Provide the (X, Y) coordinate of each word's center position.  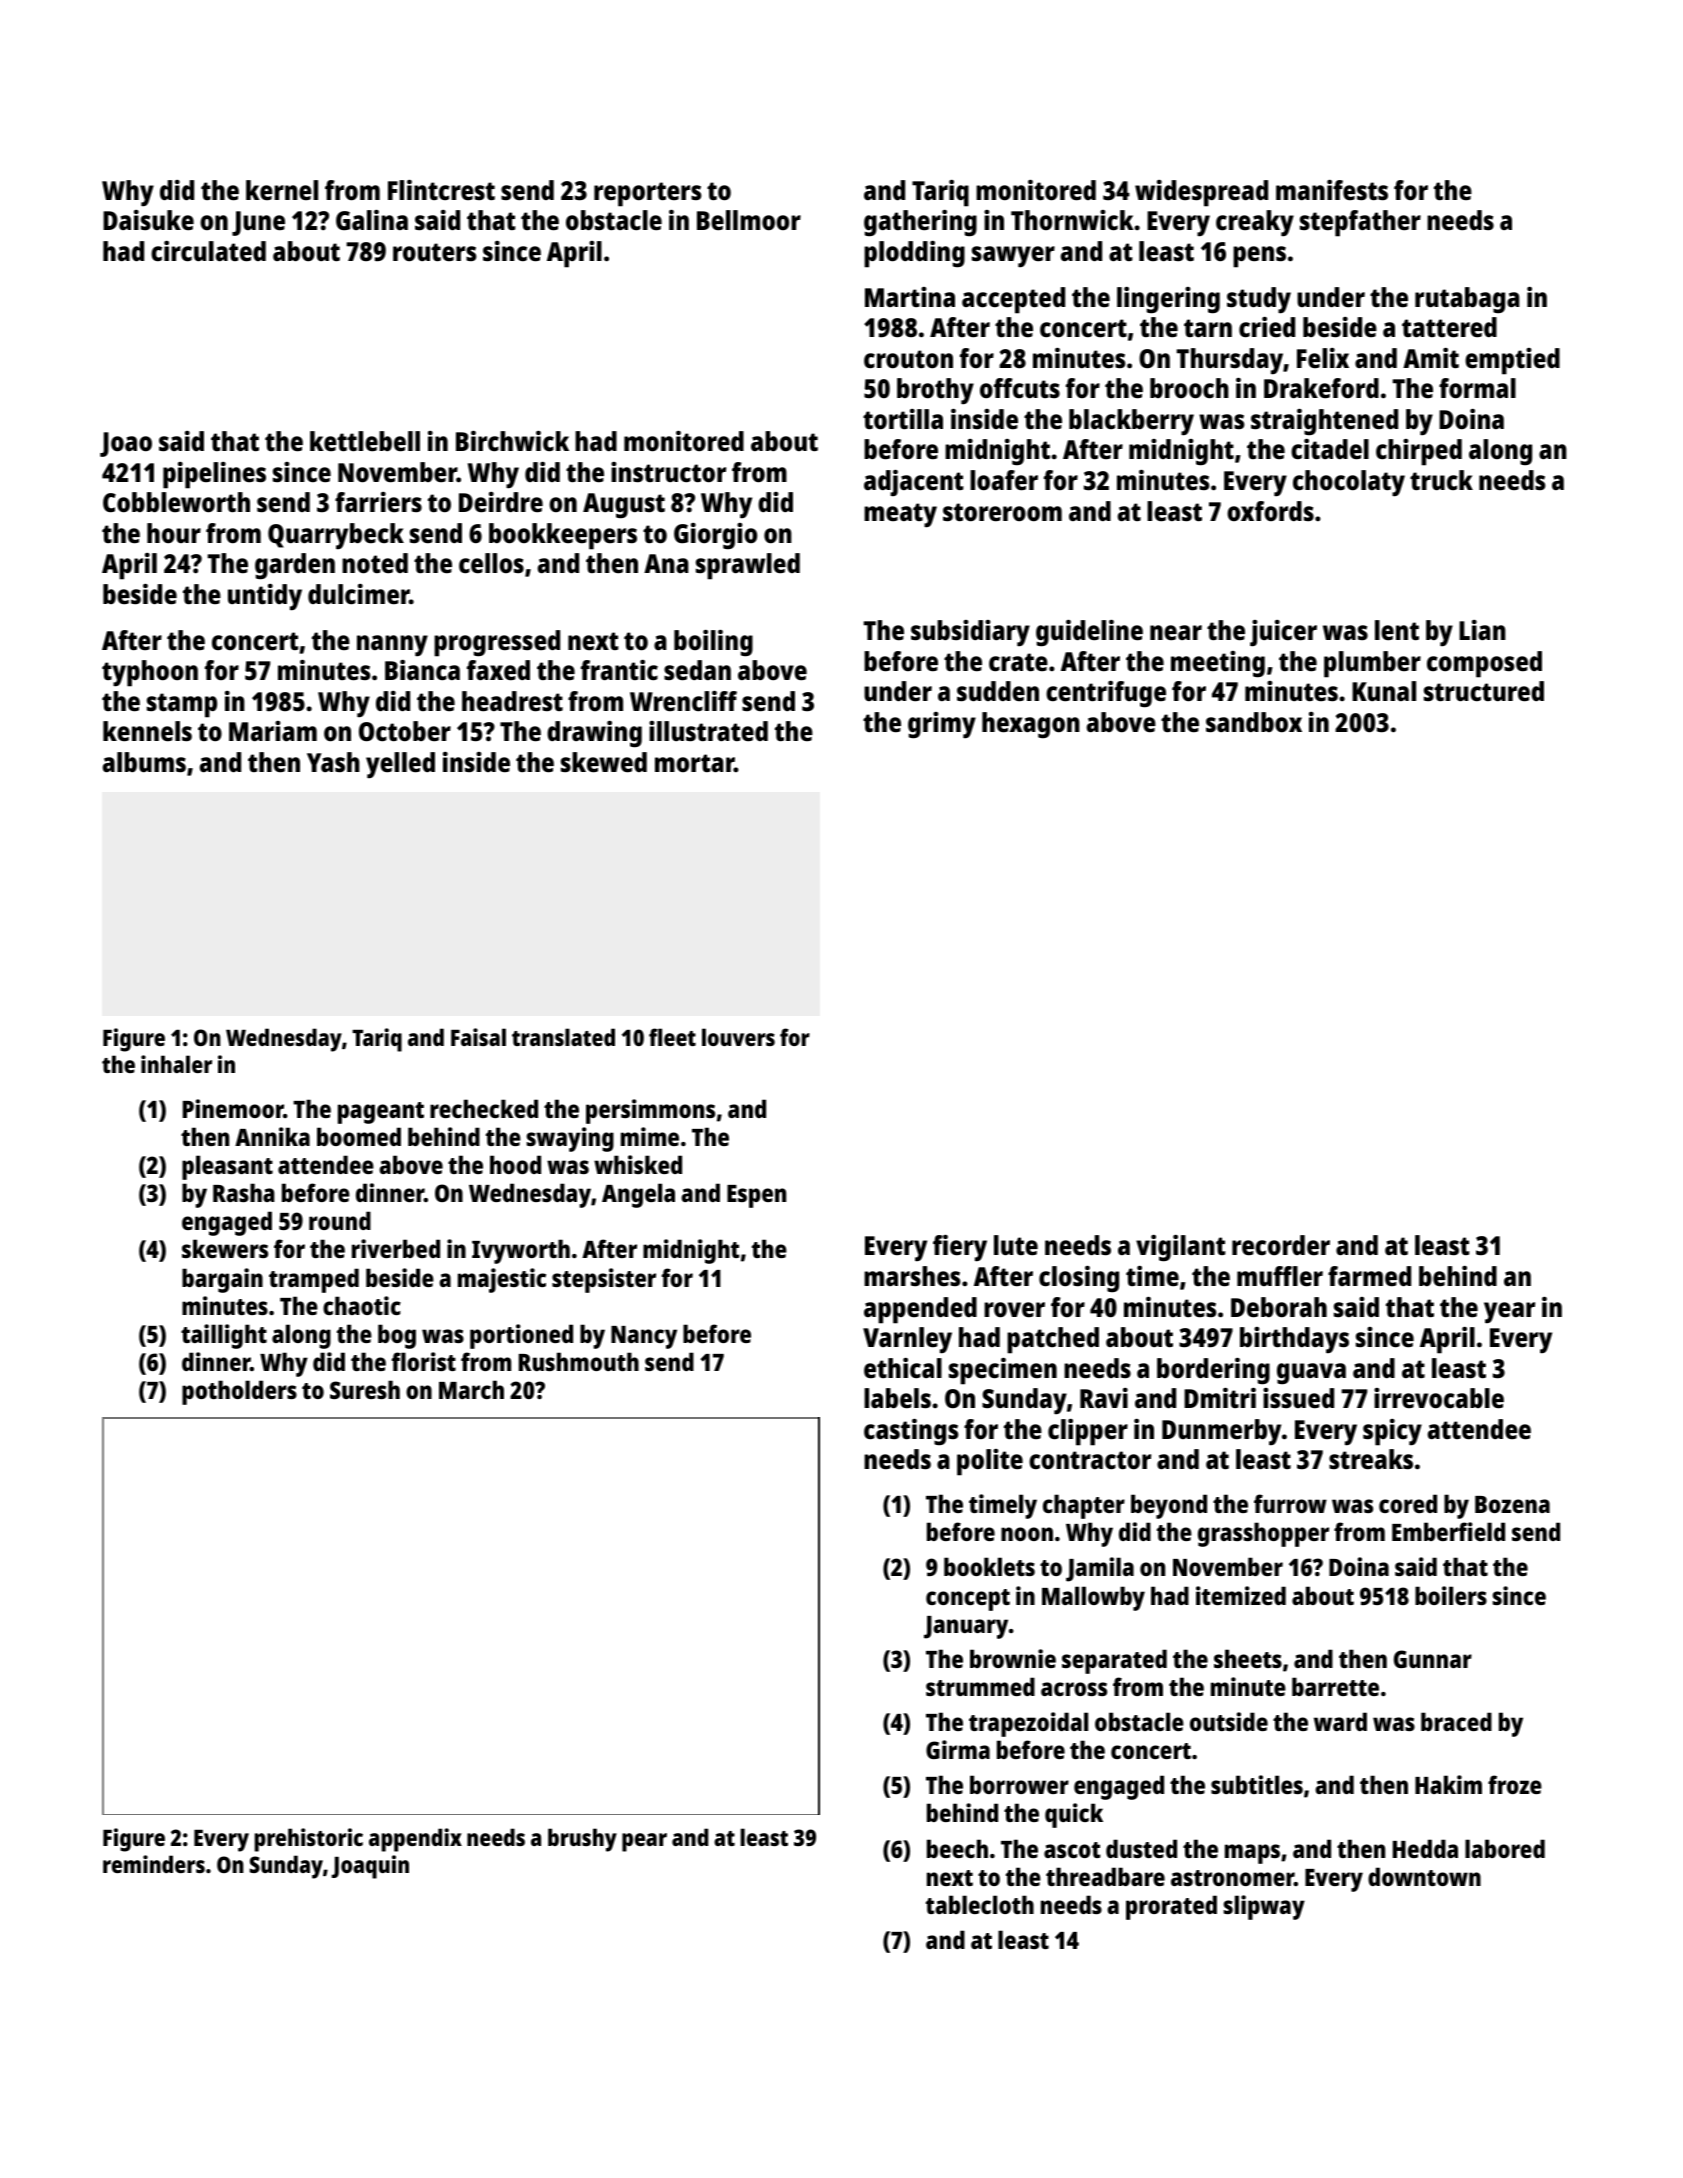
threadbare (1105, 1876)
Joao (126, 444)
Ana (666, 563)
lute (1016, 1245)
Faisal (478, 1037)
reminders (154, 1864)
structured (1484, 691)
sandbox (1254, 722)
